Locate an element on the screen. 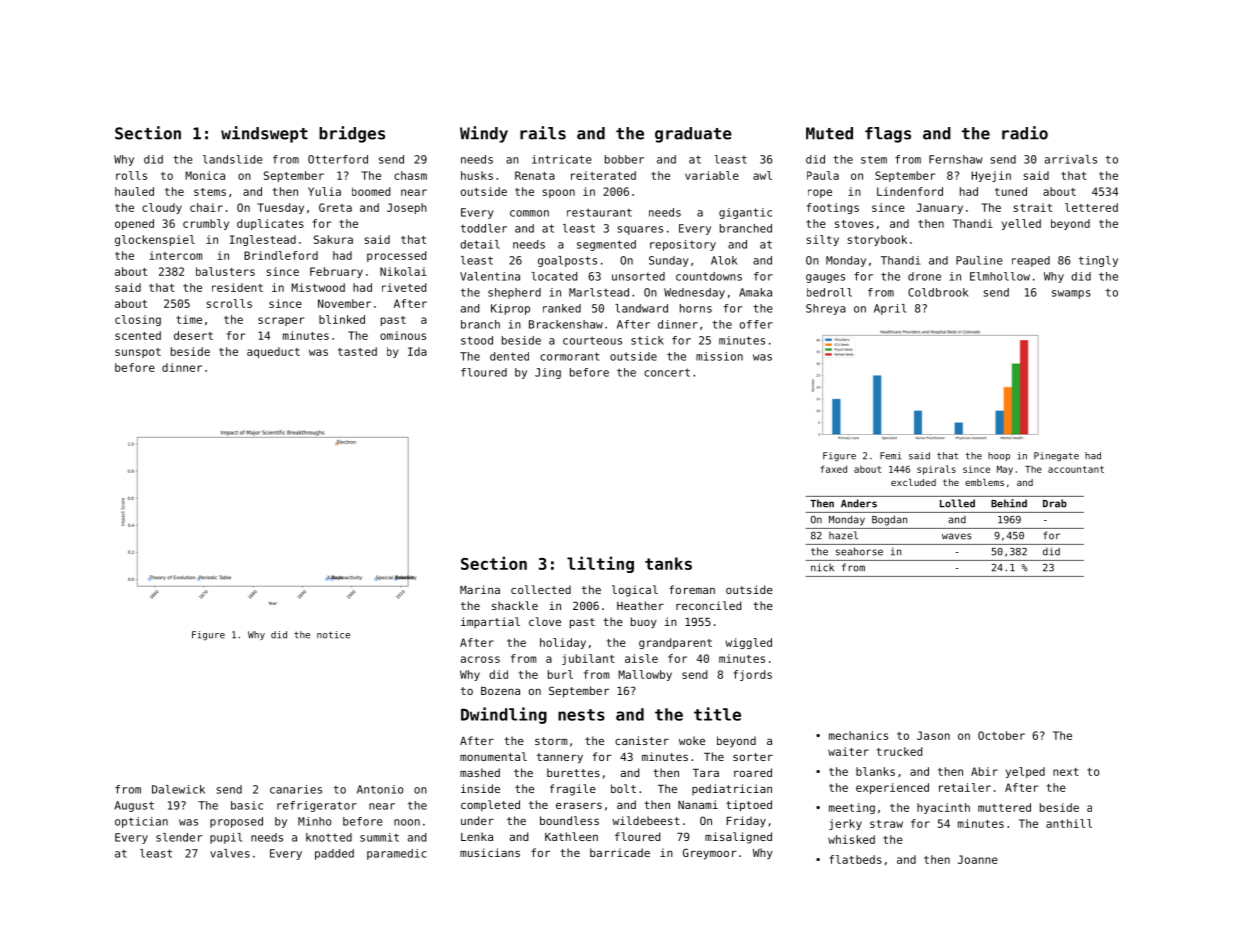  holiday is located at coordinates (563, 643).
